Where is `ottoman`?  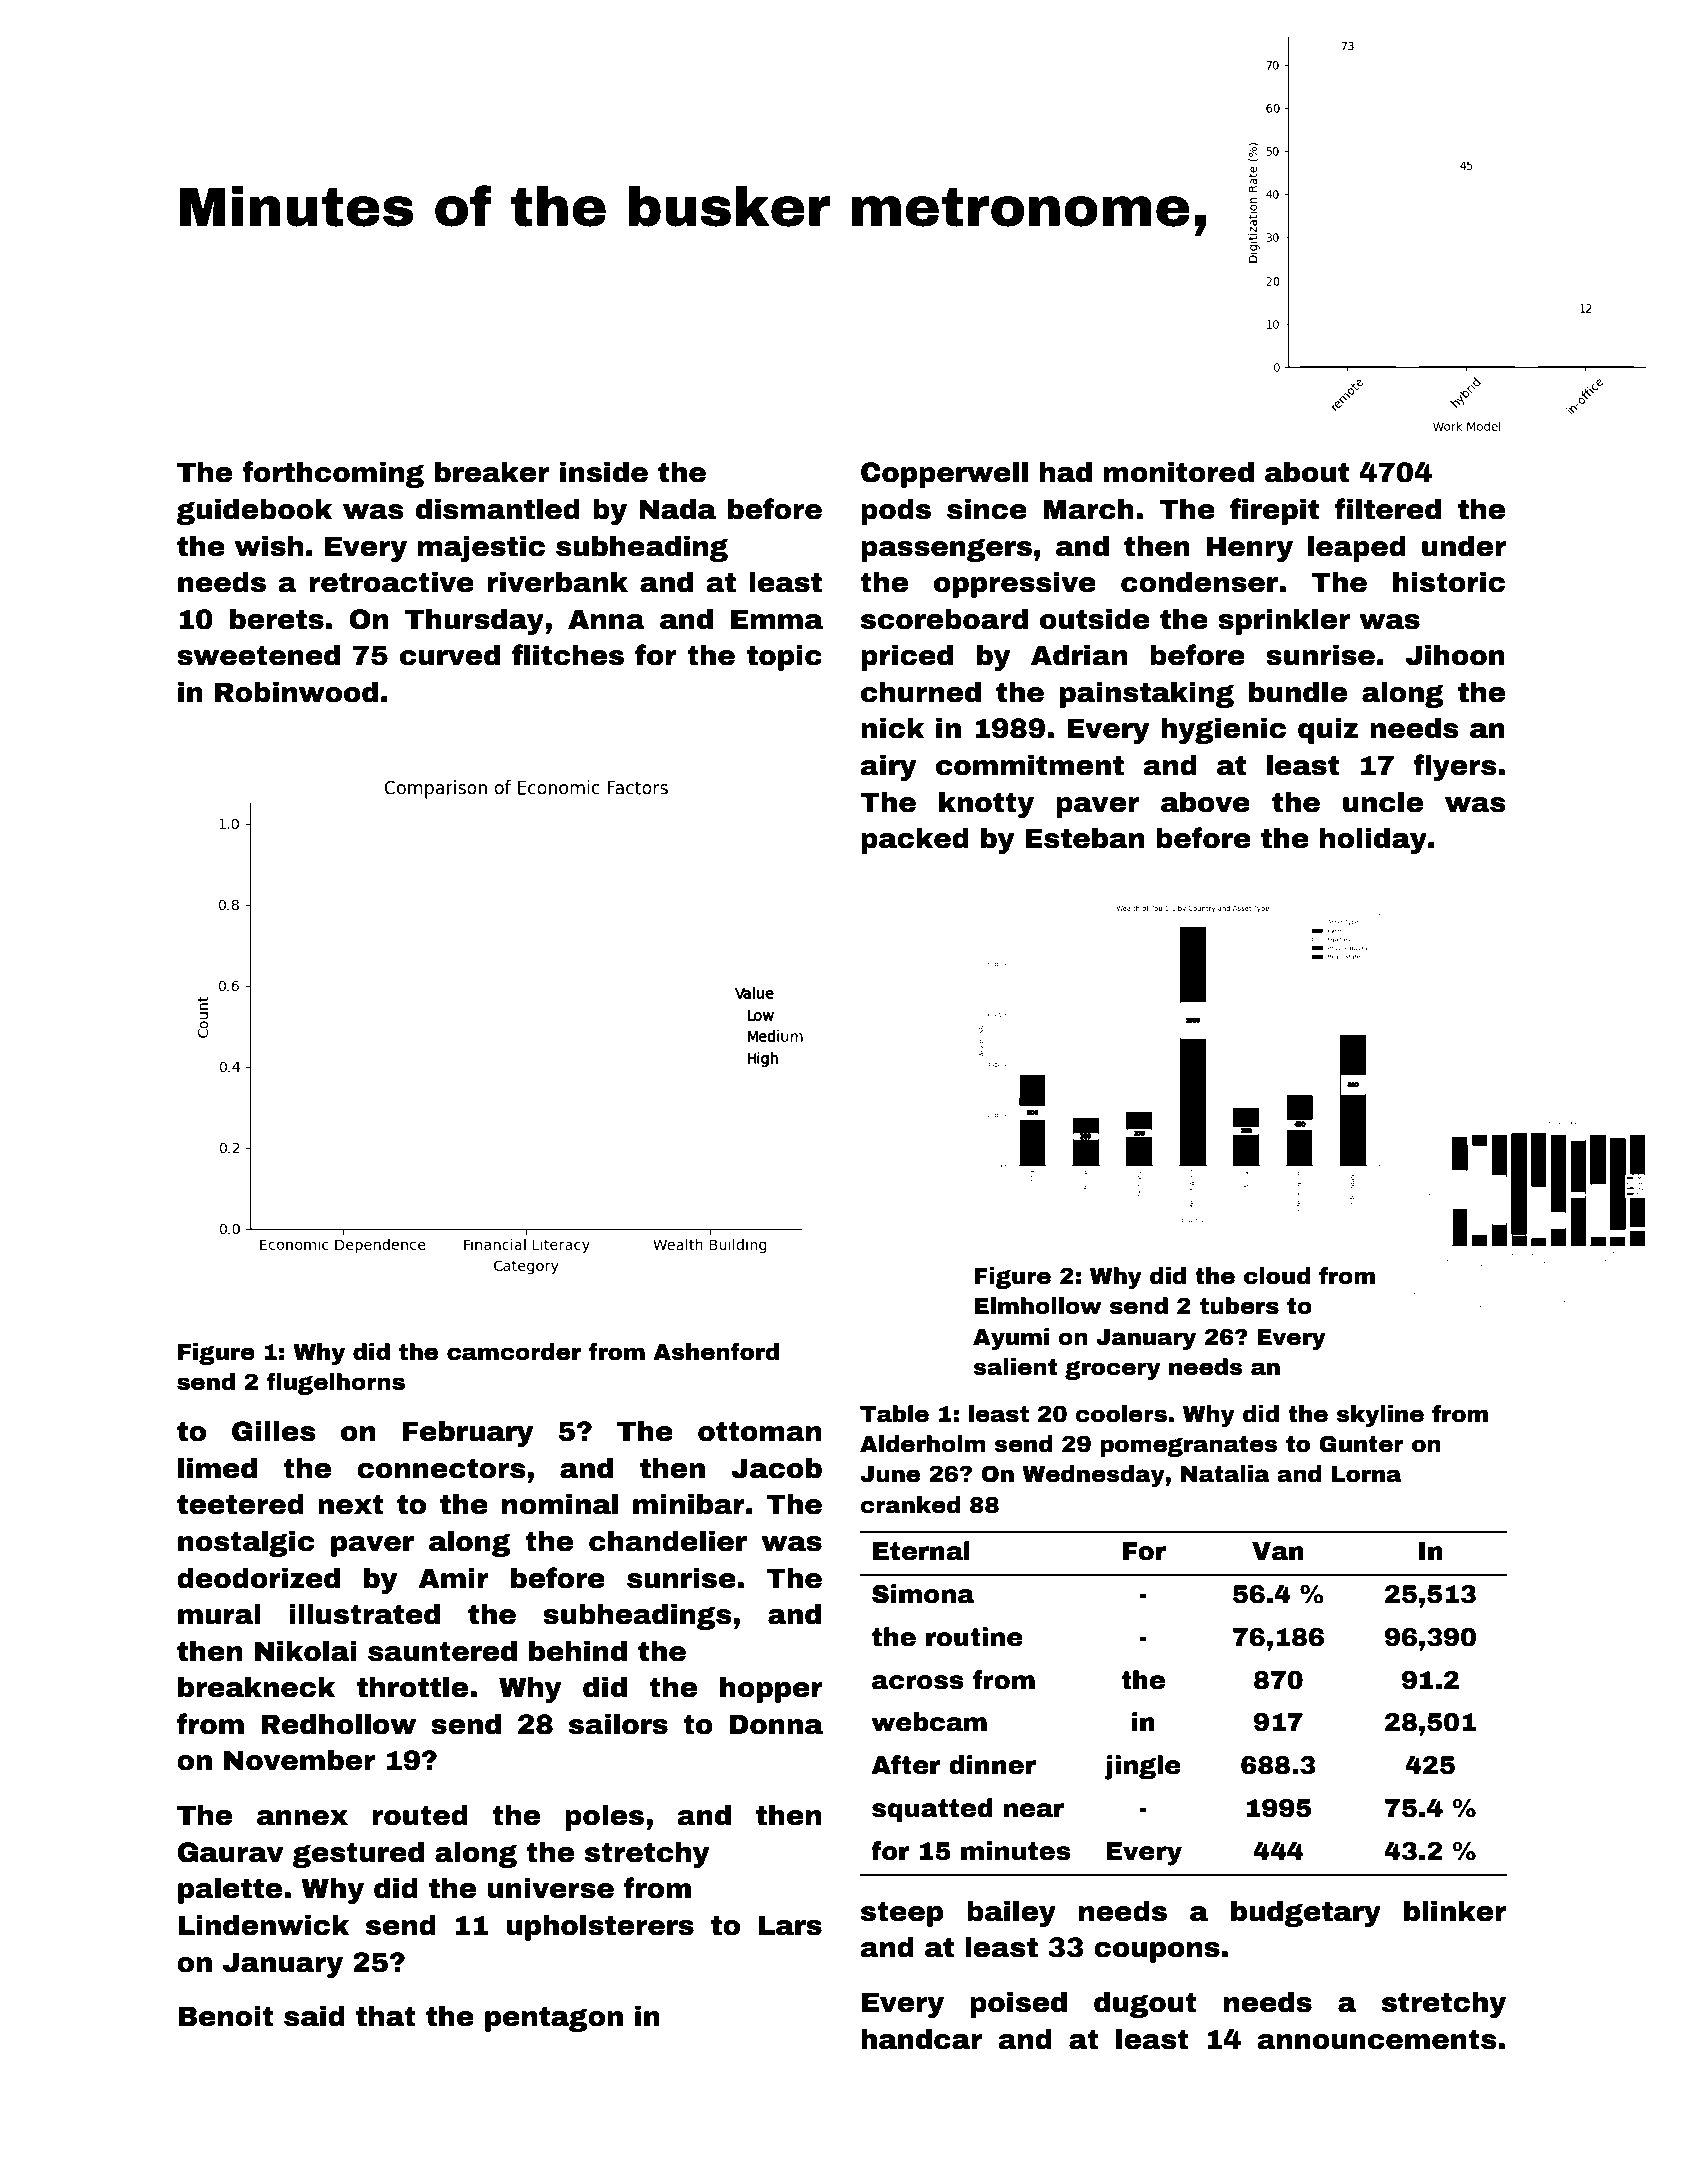 ottoman is located at coordinates (759, 1431).
